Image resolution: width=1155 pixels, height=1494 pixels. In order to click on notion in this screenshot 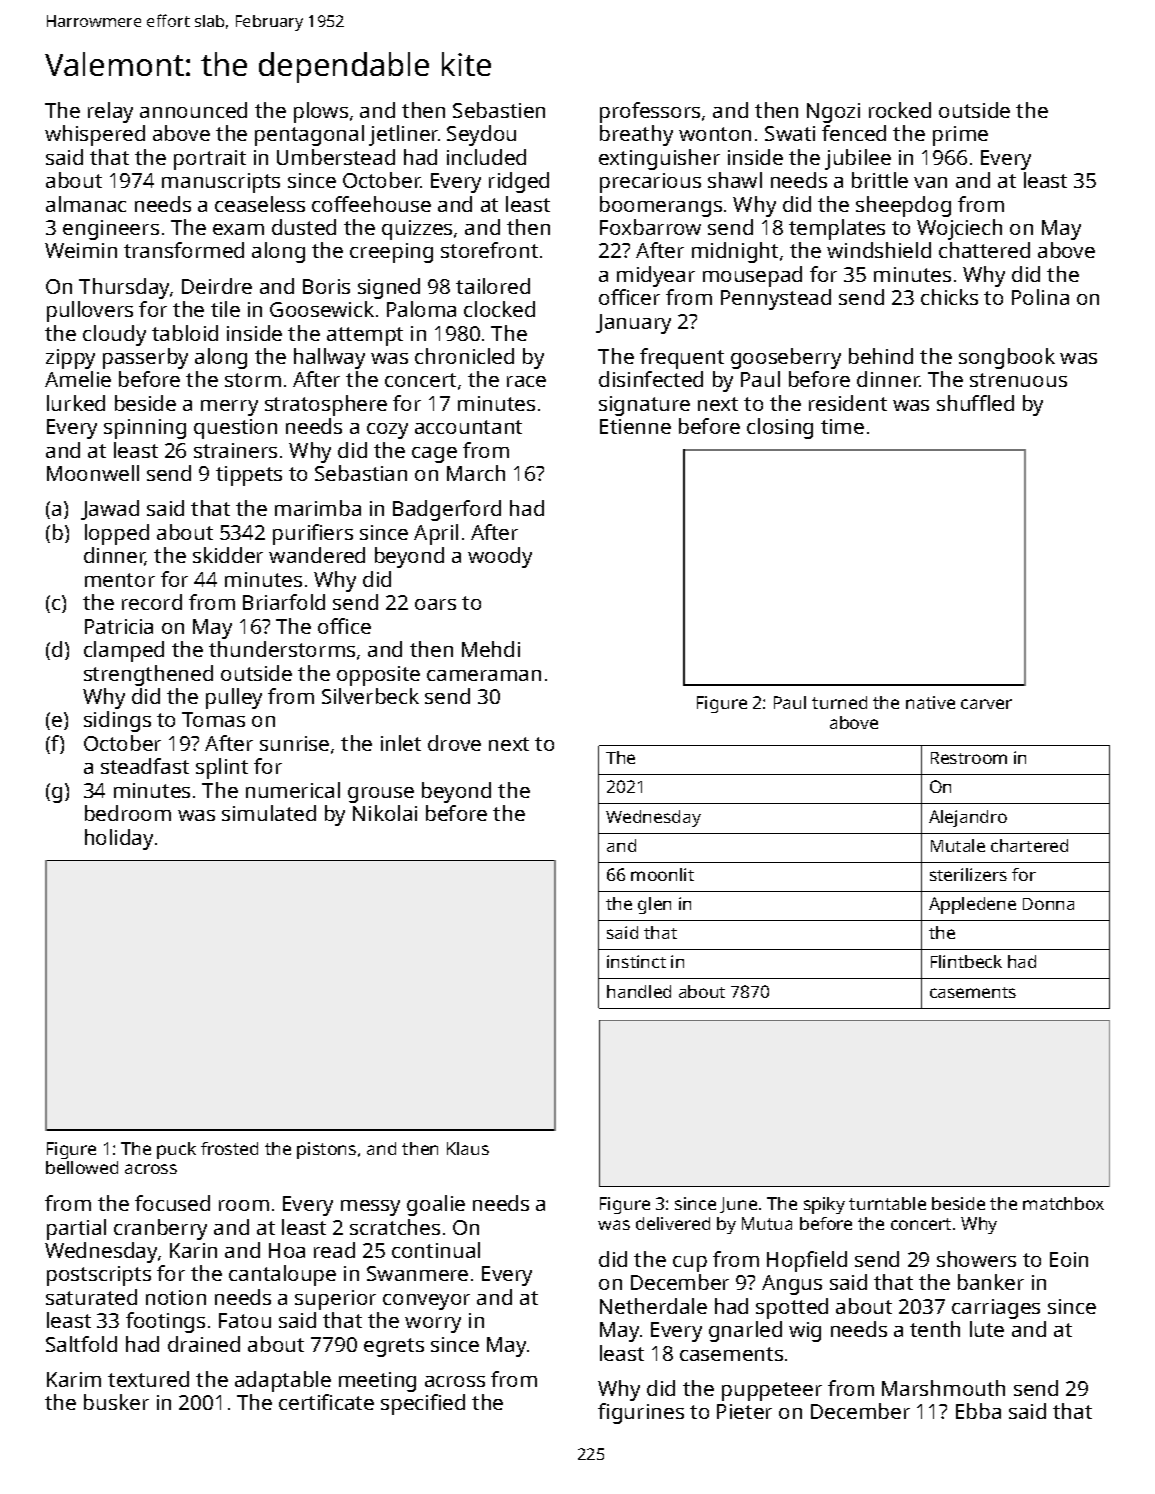, I will do `click(176, 1297)`.
